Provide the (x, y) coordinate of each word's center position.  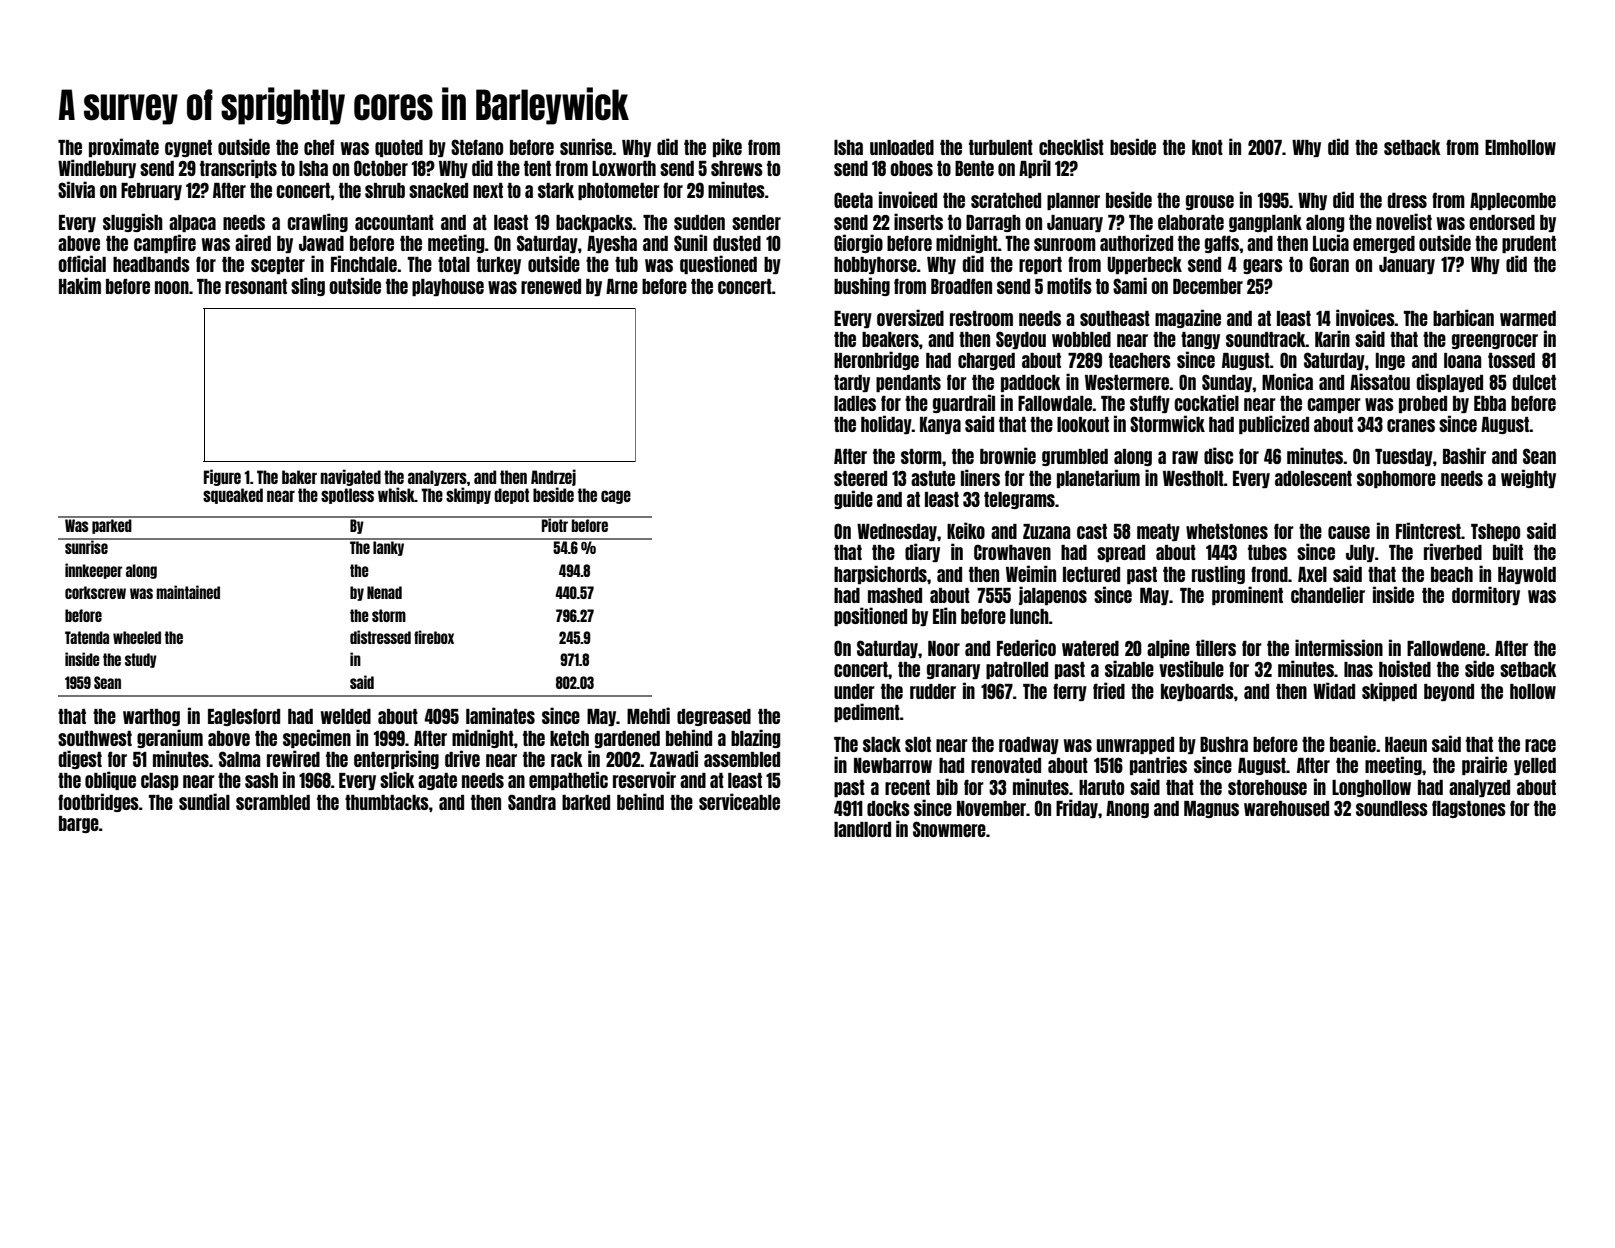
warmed (1528, 318)
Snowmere (949, 829)
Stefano (477, 147)
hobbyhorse (875, 265)
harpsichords (880, 574)
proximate (124, 147)
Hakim (80, 285)
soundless (1392, 808)
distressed (380, 637)
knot (1207, 147)
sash (261, 780)
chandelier (1328, 594)
